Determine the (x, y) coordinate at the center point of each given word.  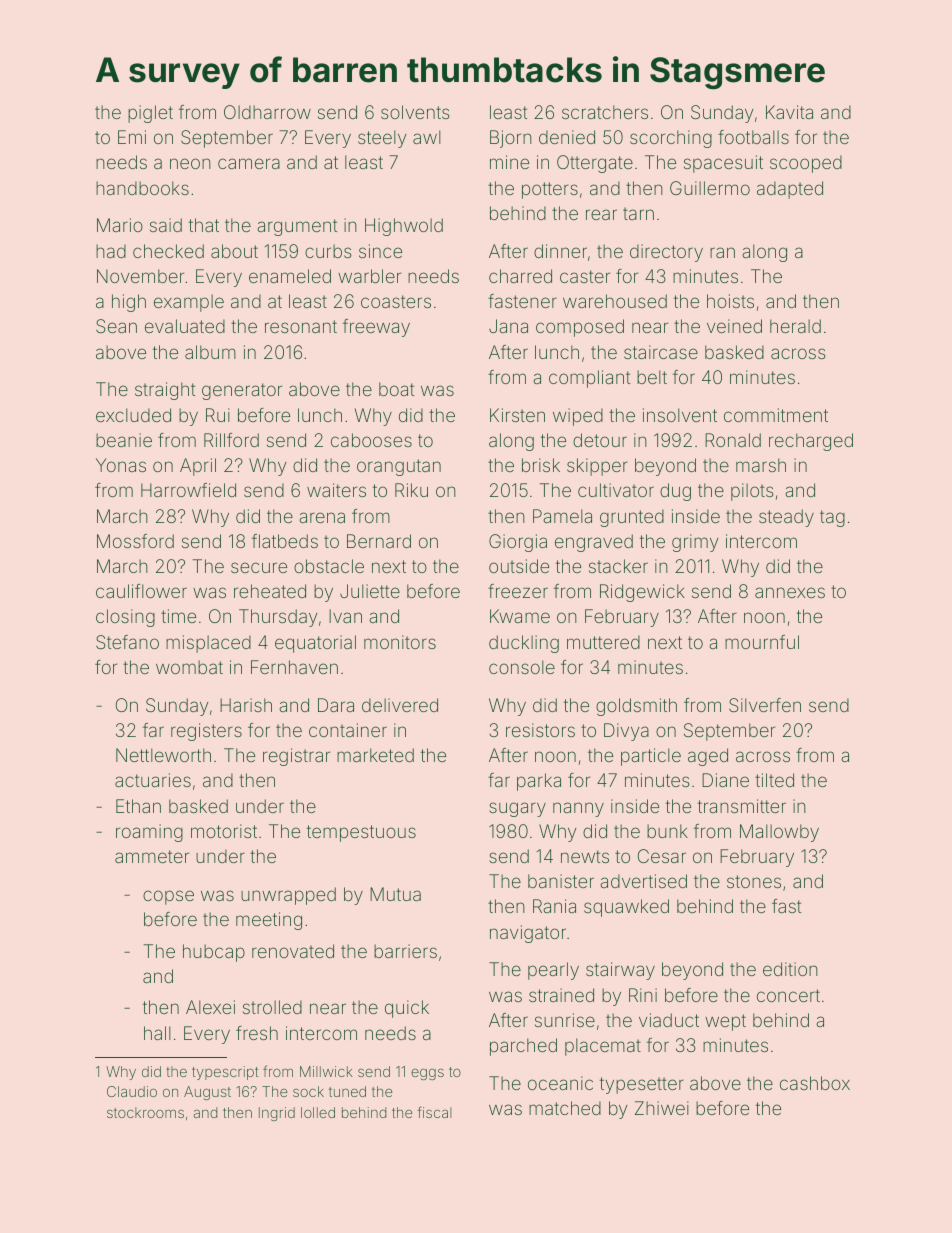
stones (754, 881)
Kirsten (517, 415)
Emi (132, 137)
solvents (415, 112)
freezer (518, 591)
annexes (790, 592)
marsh (761, 465)
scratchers (605, 112)
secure (259, 567)
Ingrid (277, 1114)
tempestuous (361, 833)
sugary (517, 809)
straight (165, 391)
